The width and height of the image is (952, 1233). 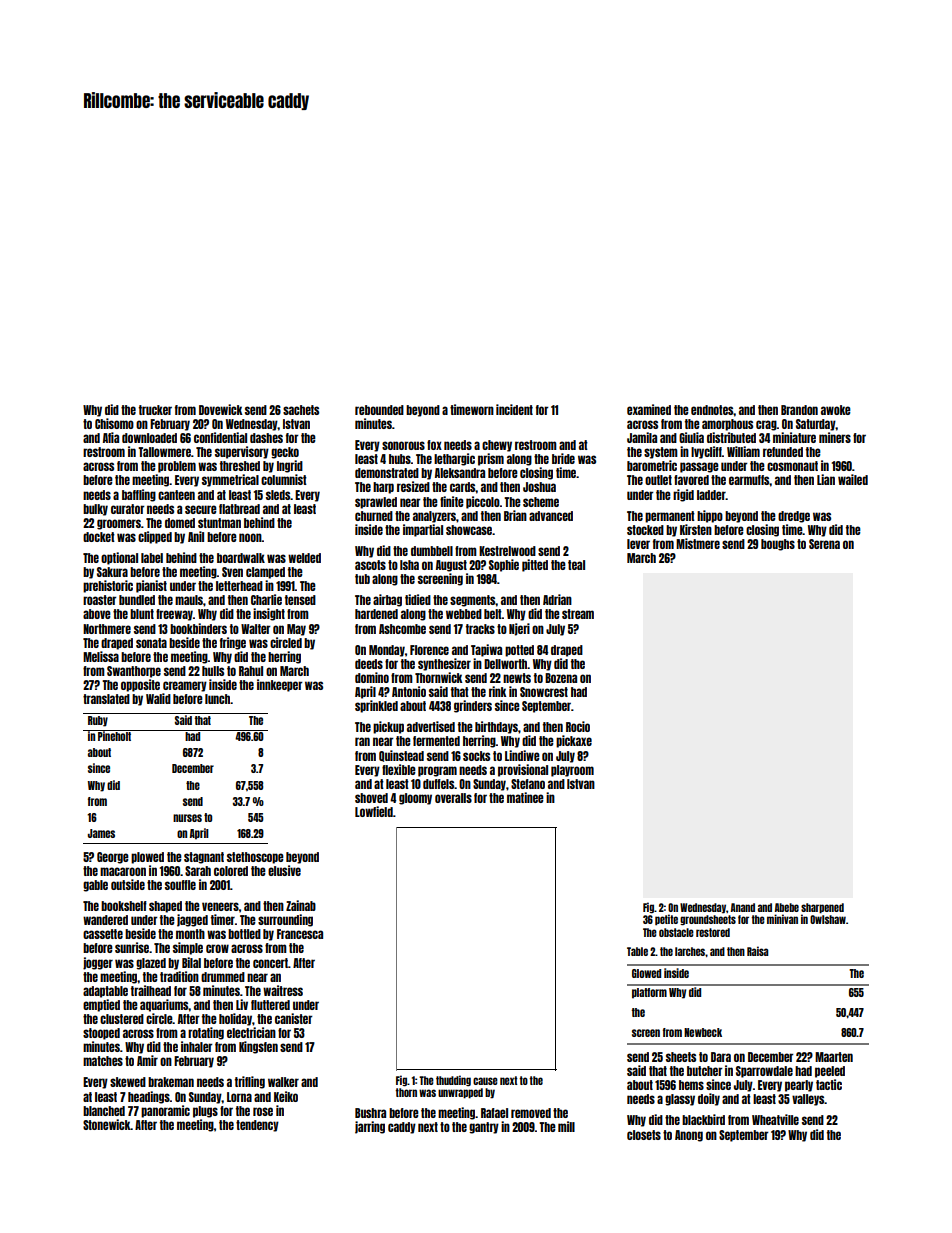 What do you see at coordinates (155, 410) in the image?
I see `trucker` at bounding box center [155, 410].
